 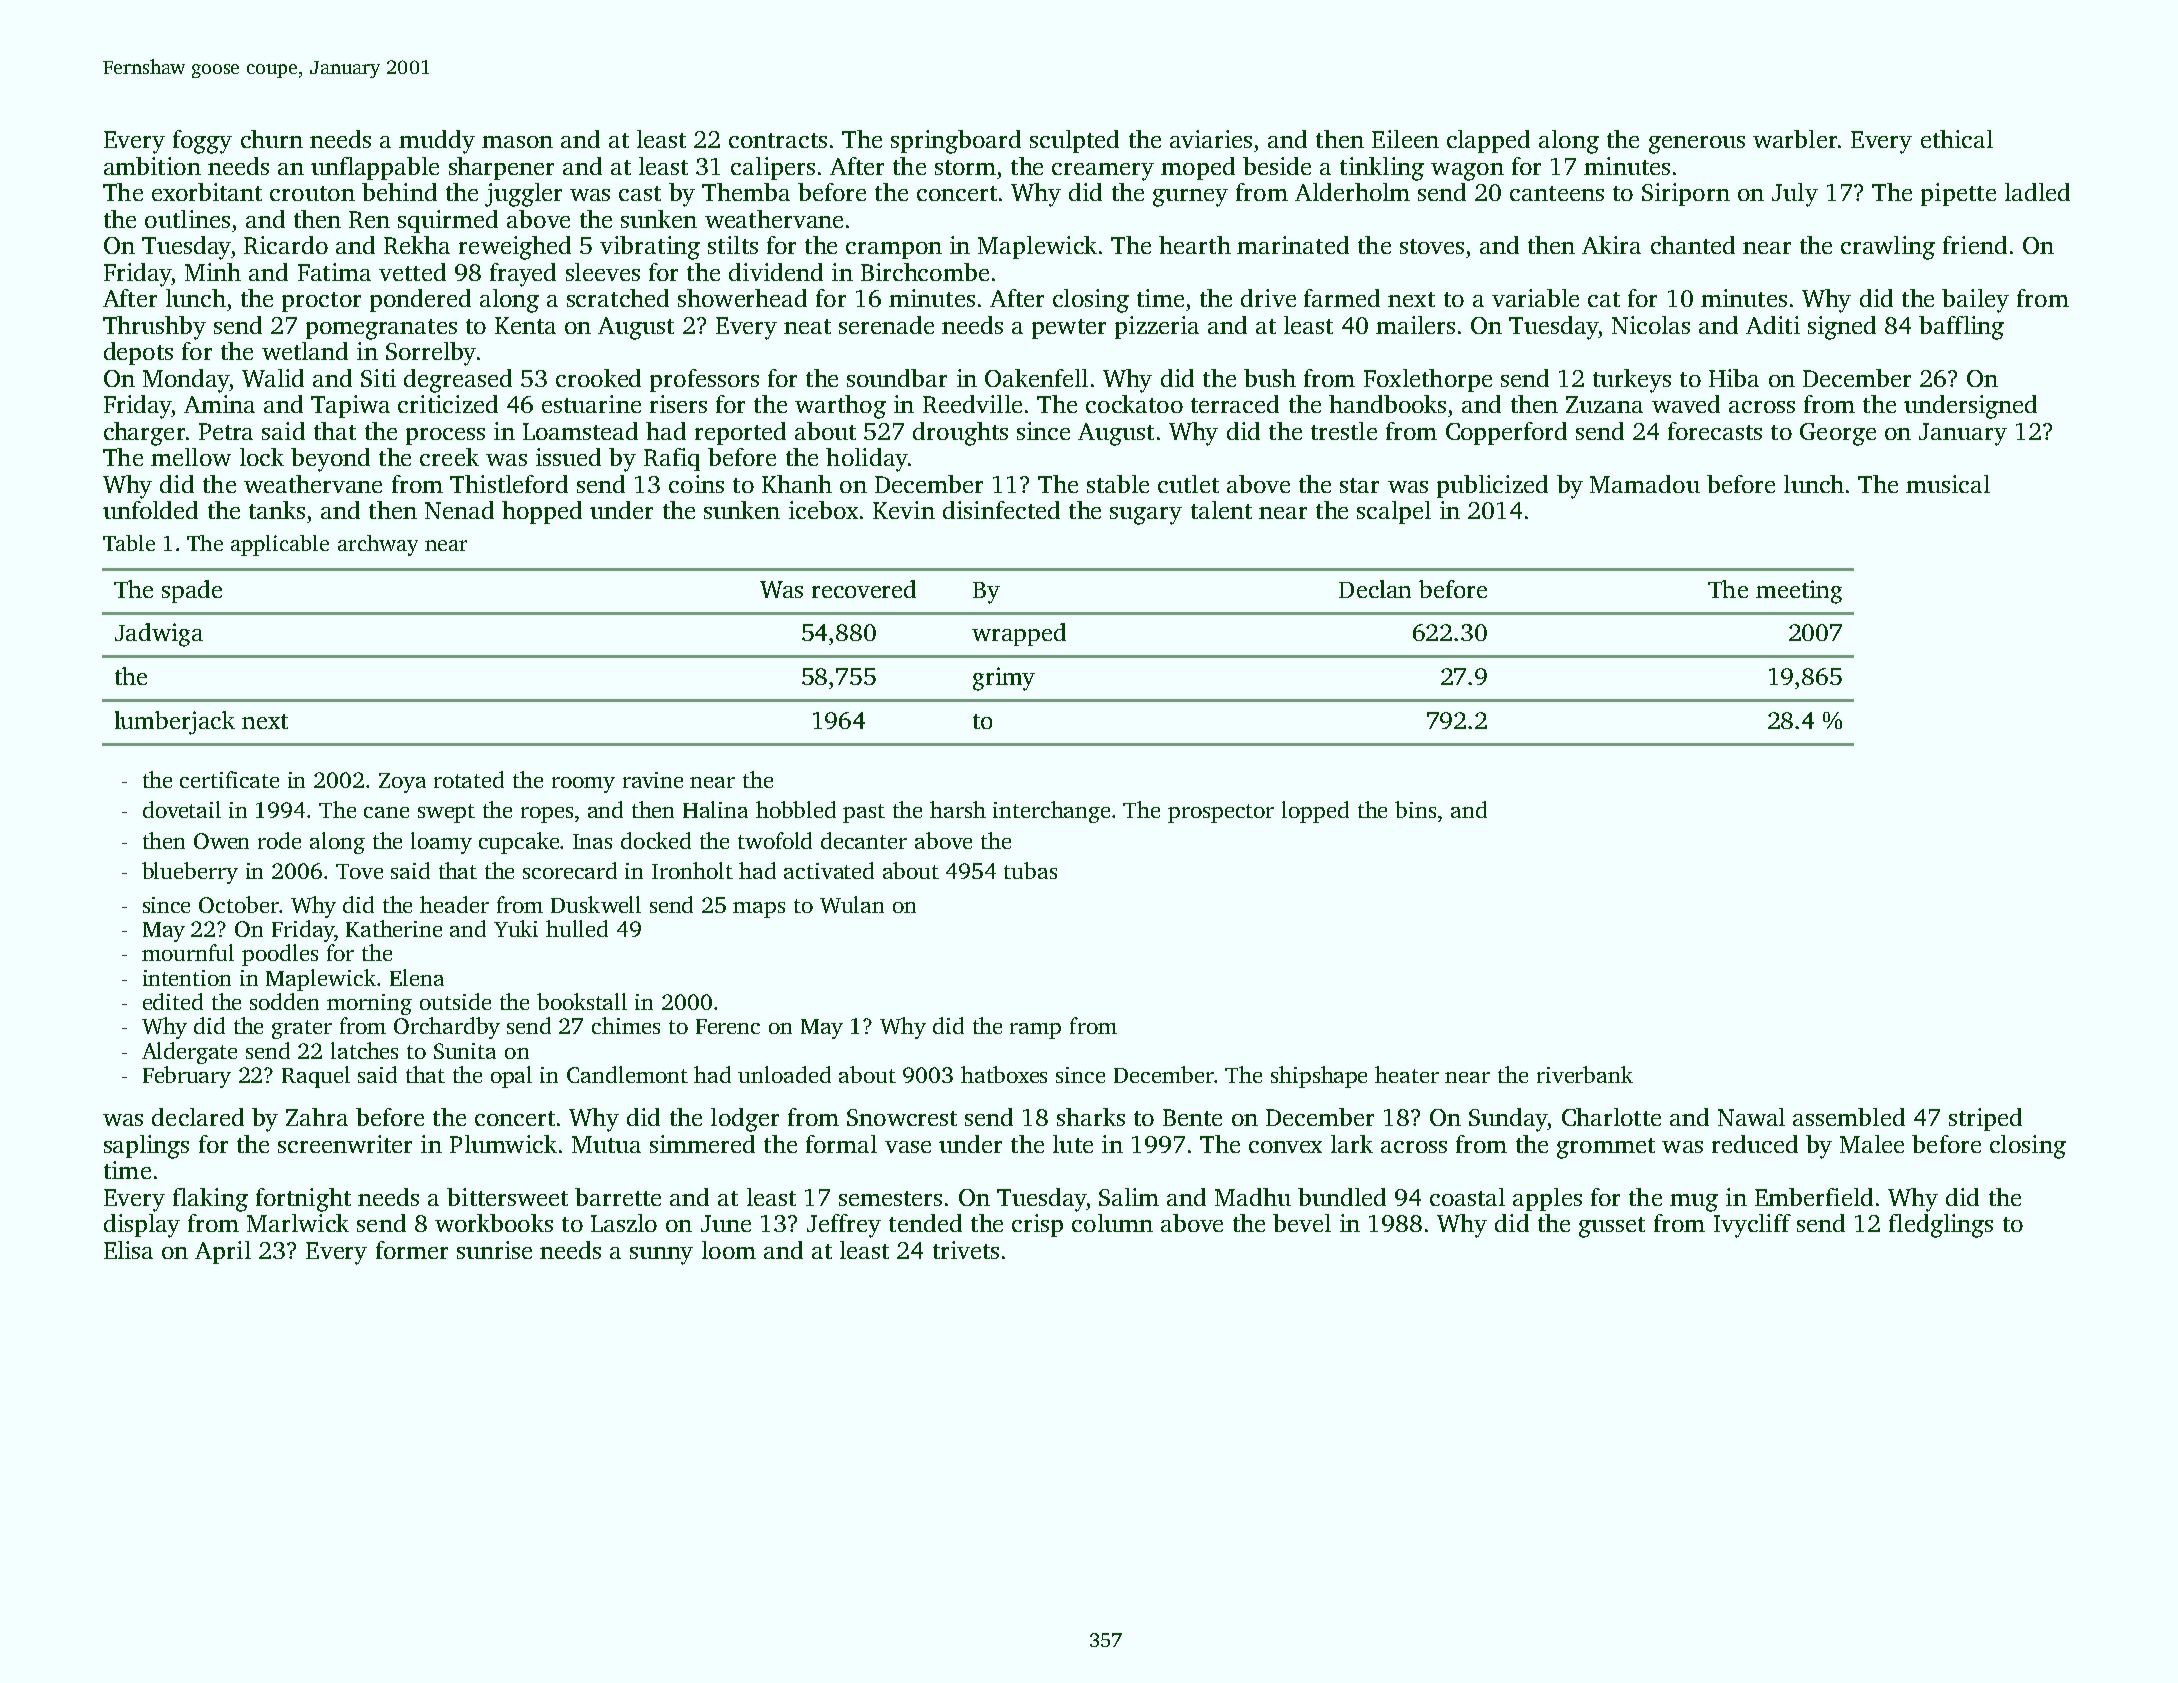 What do you see at coordinates (1415, 809) in the screenshot?
I see `bins` at bounding box center [1415, 809].
